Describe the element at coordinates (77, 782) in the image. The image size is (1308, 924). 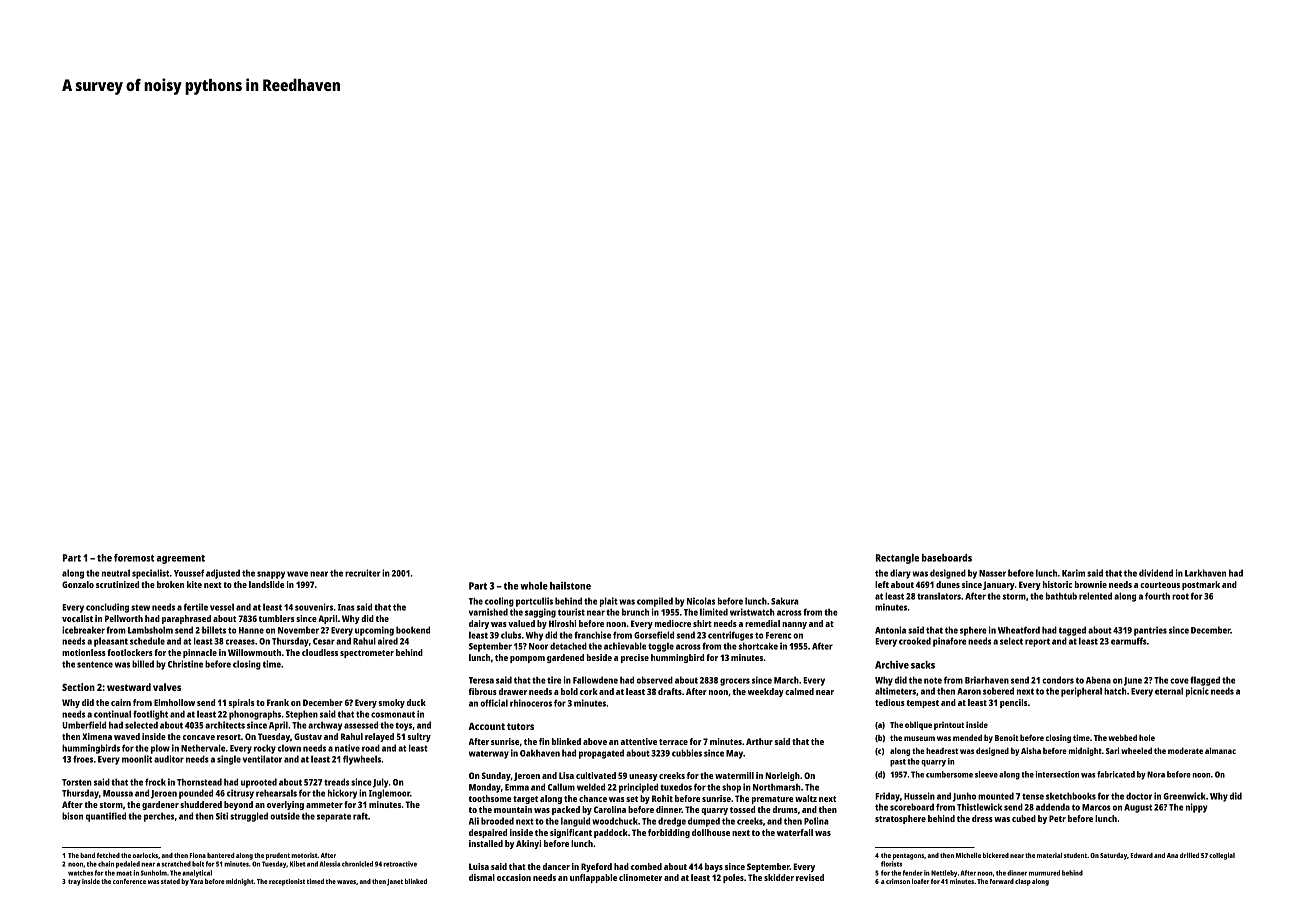
I see `Torsten` at that location.
